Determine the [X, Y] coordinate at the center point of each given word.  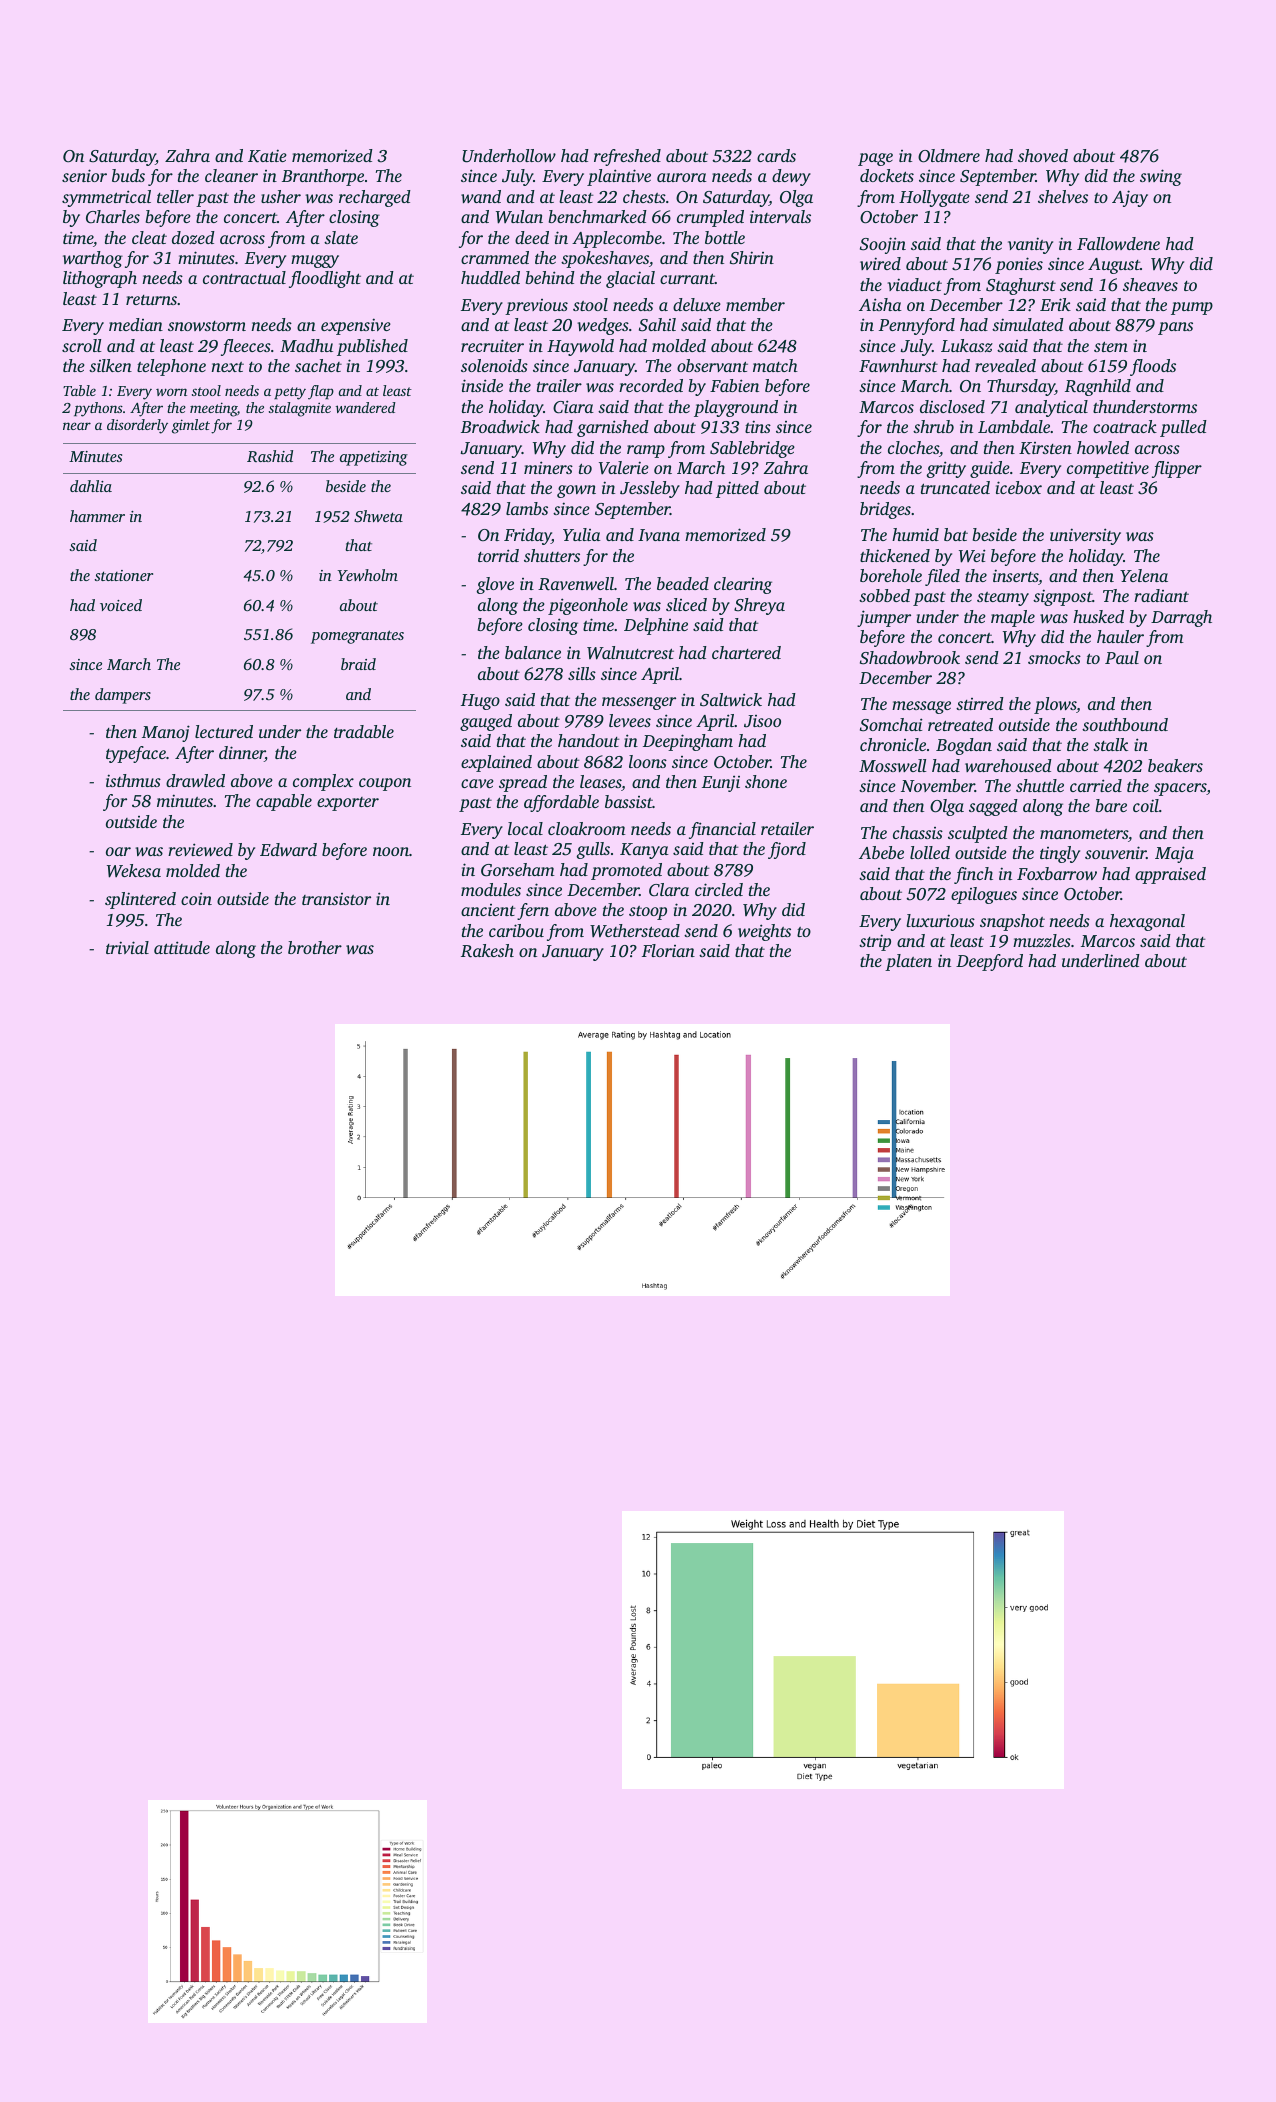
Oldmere [949, 156]
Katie [267, 156]
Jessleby [650, 489]
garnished [613, 428]
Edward [288, 849]
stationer [123, 575]
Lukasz [967, 346]
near [77, 426]
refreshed [627, 157]
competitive [1108, 469]
